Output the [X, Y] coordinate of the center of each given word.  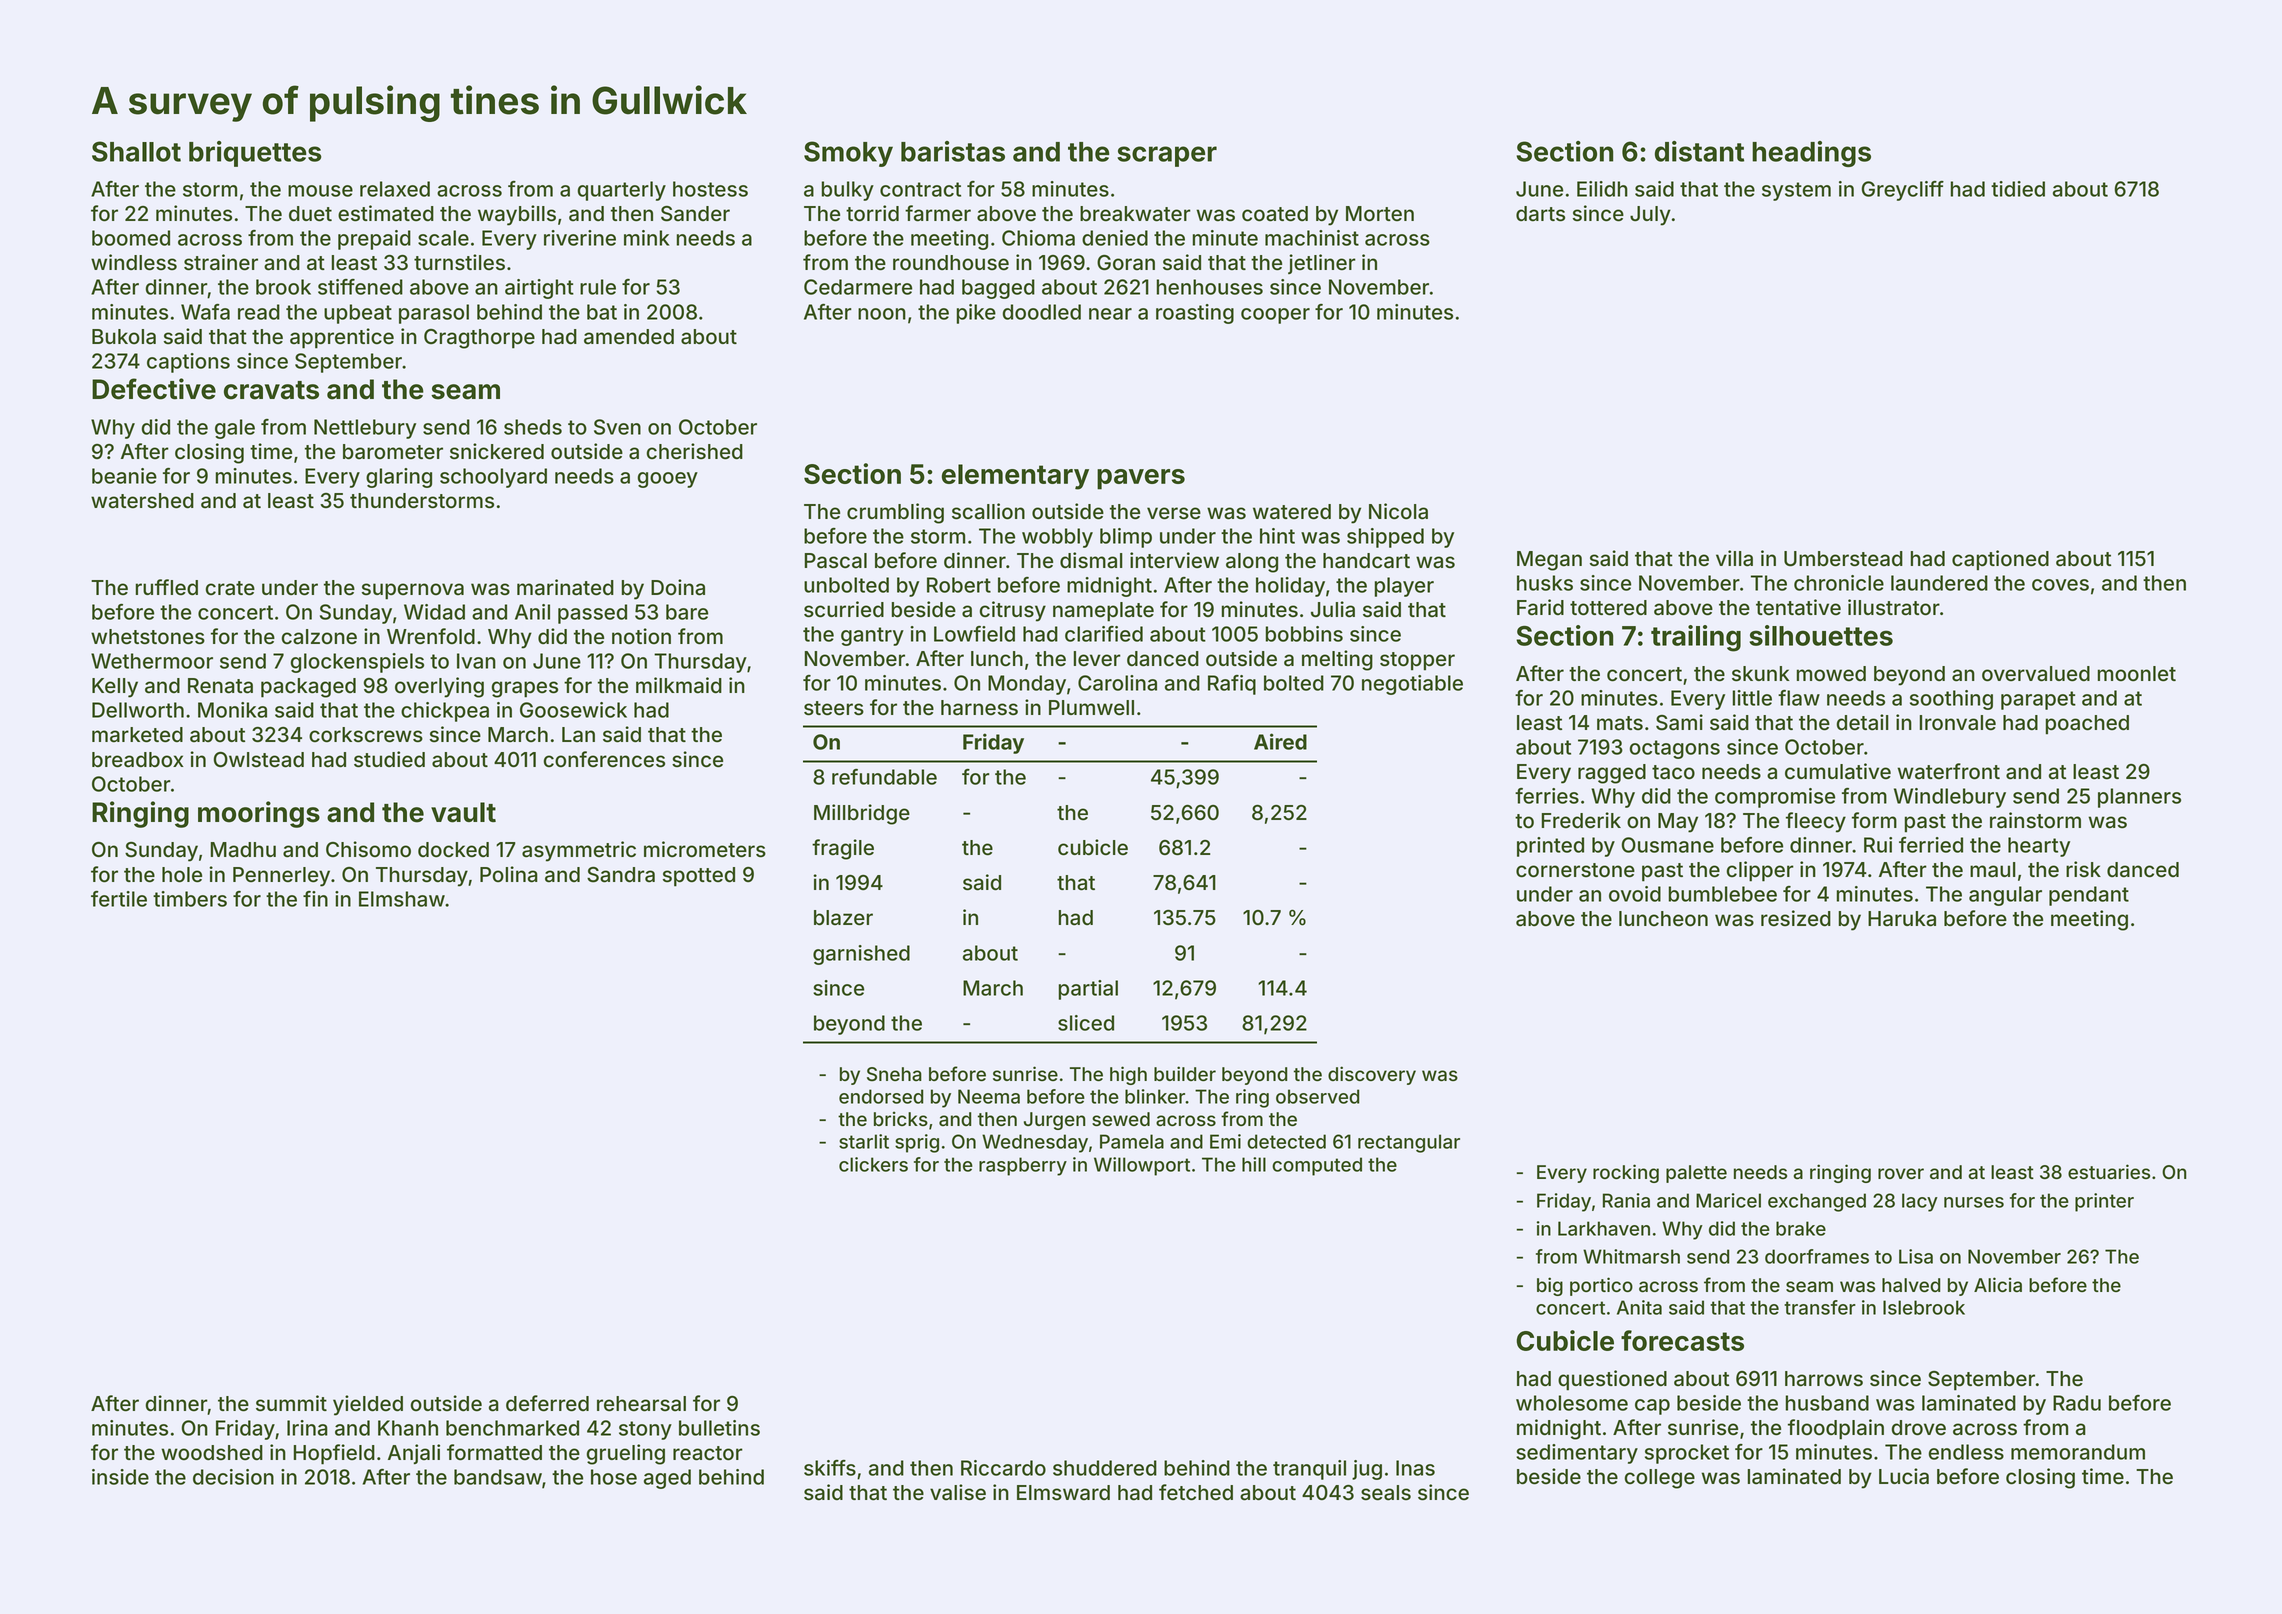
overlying [439, 687]
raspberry [1023, 1166]
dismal [1091, 560]
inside [120, 1477]
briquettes [255, 154]
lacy [1920, 1202]
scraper [1167, 156]
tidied [2018, 189]
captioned [2000, 560]
